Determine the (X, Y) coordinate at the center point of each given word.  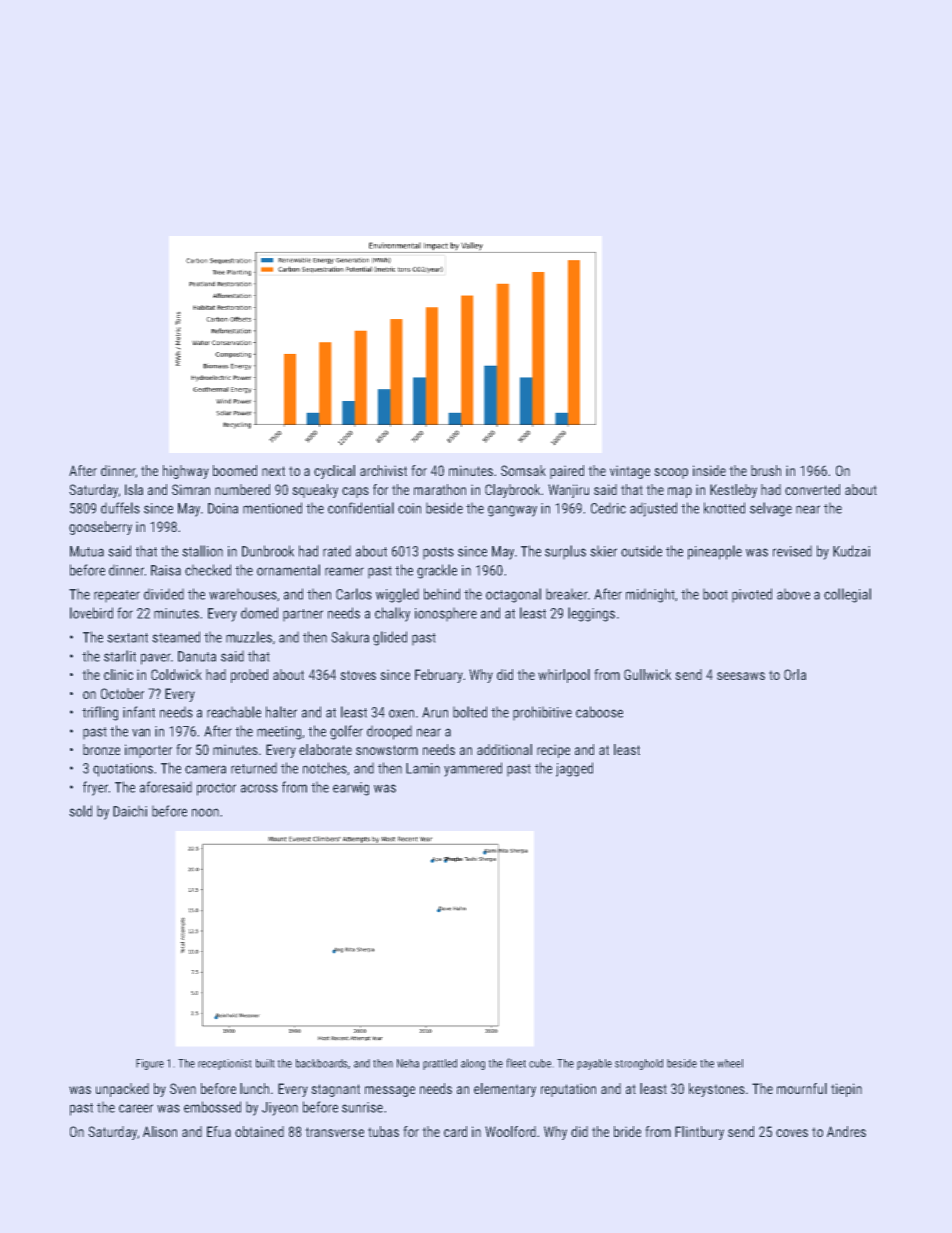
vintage (630, 472)
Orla (795, 674)
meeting (279, 733)
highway (186, 472)
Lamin (423, 768)
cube (540, 1063)
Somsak (523, 470)
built (265, 1063)
